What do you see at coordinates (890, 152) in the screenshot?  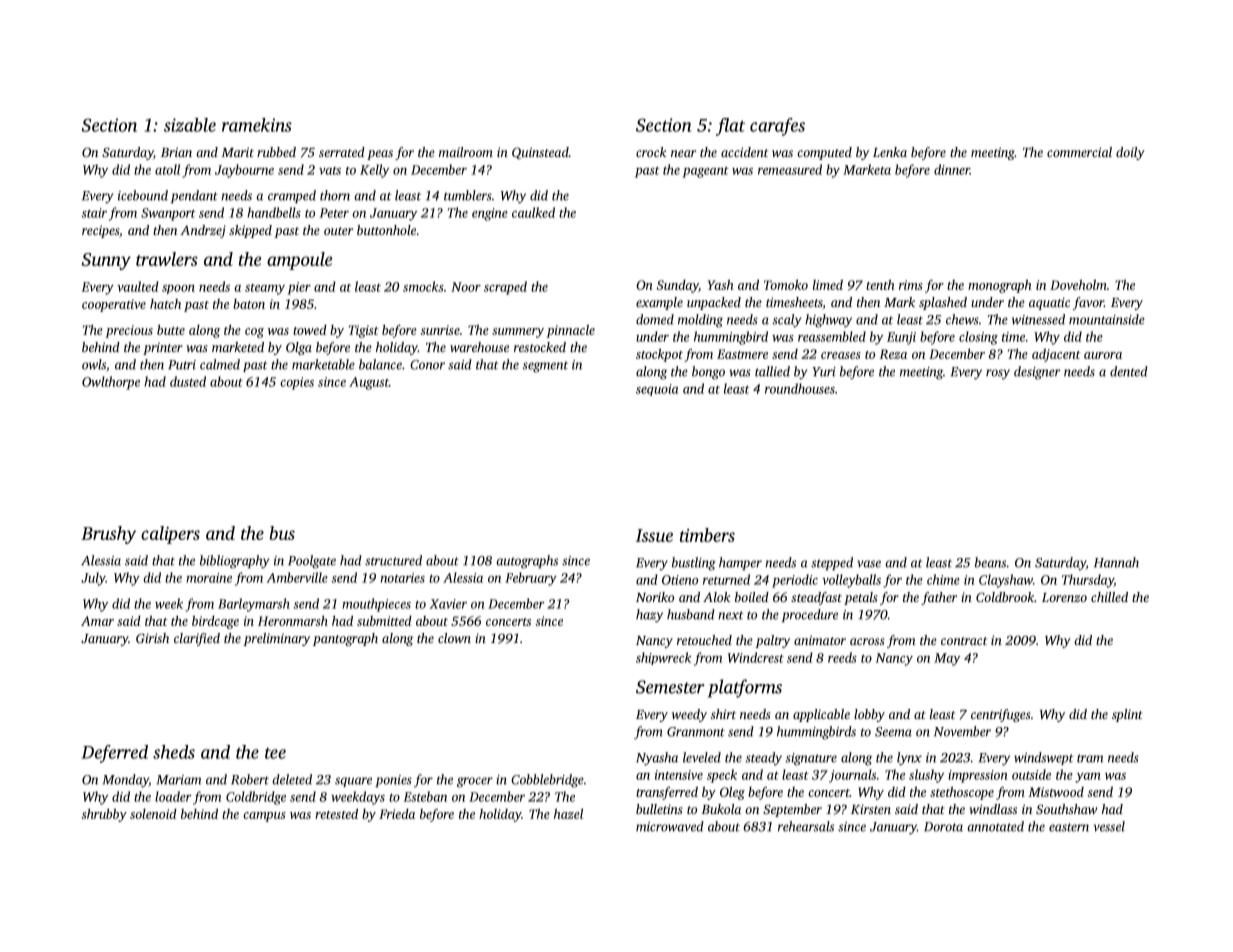 I see `Lenka` at bounding box center [890, 152].
